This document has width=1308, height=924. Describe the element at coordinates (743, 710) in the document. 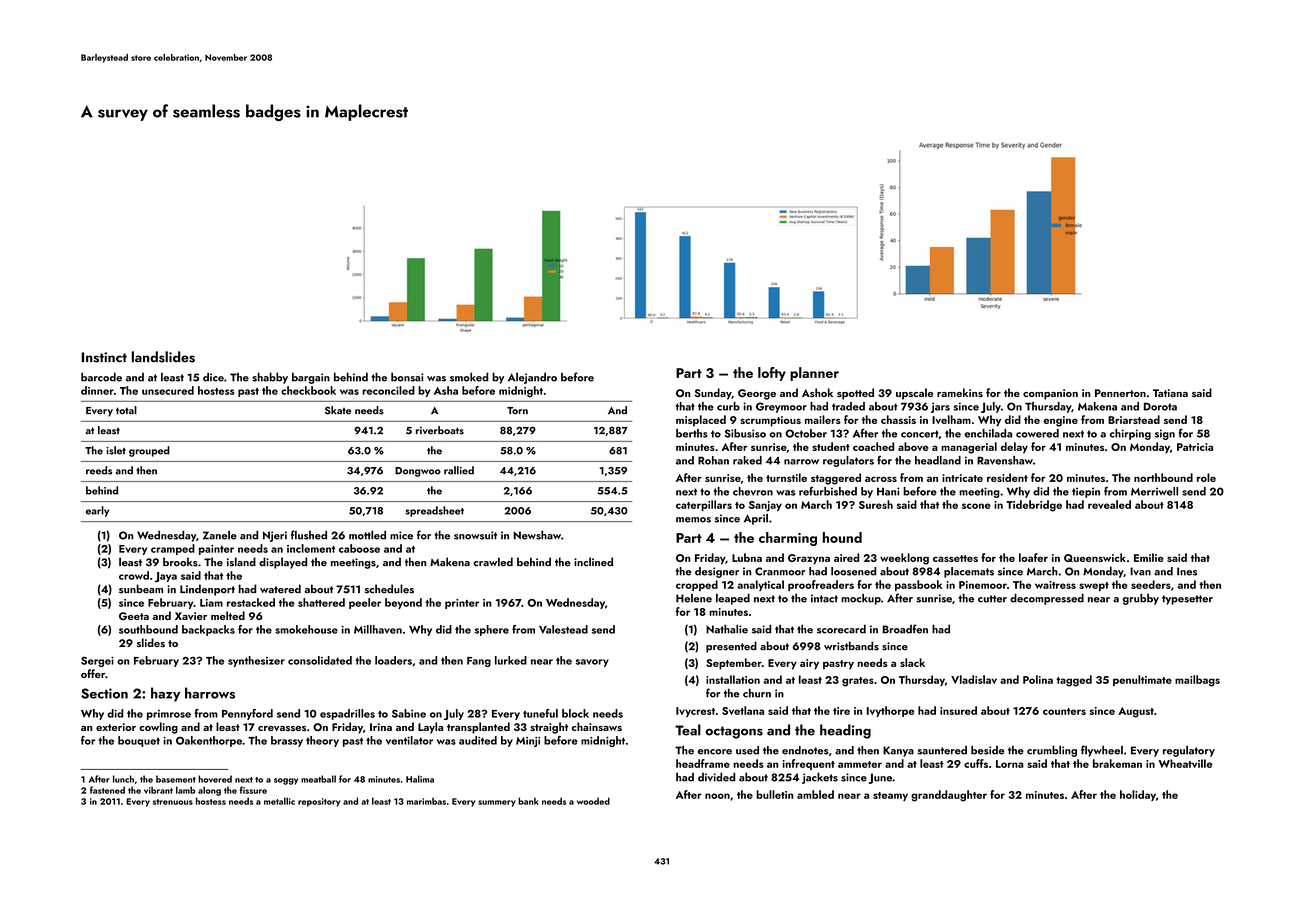

I see `Svetlana` at that location.
